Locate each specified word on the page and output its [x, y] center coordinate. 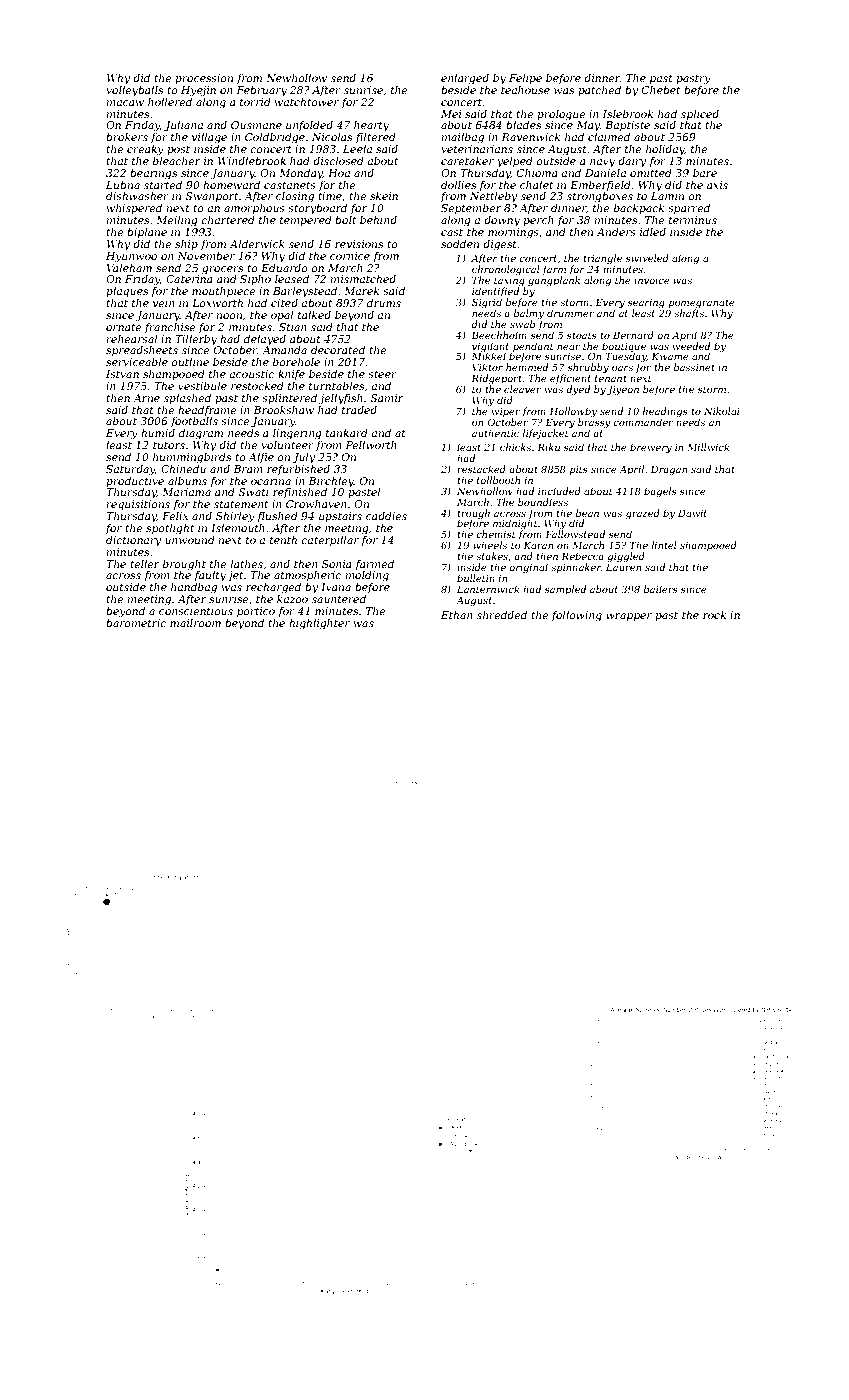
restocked [257, 386]
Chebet [661, 90]
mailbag [462, 138]
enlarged [465, 79]
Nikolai [721, 411]
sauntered [339, 599]
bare [705, 173]
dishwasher [137, 196]
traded [359, 410]
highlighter [319, 624]
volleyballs [134, 91]
